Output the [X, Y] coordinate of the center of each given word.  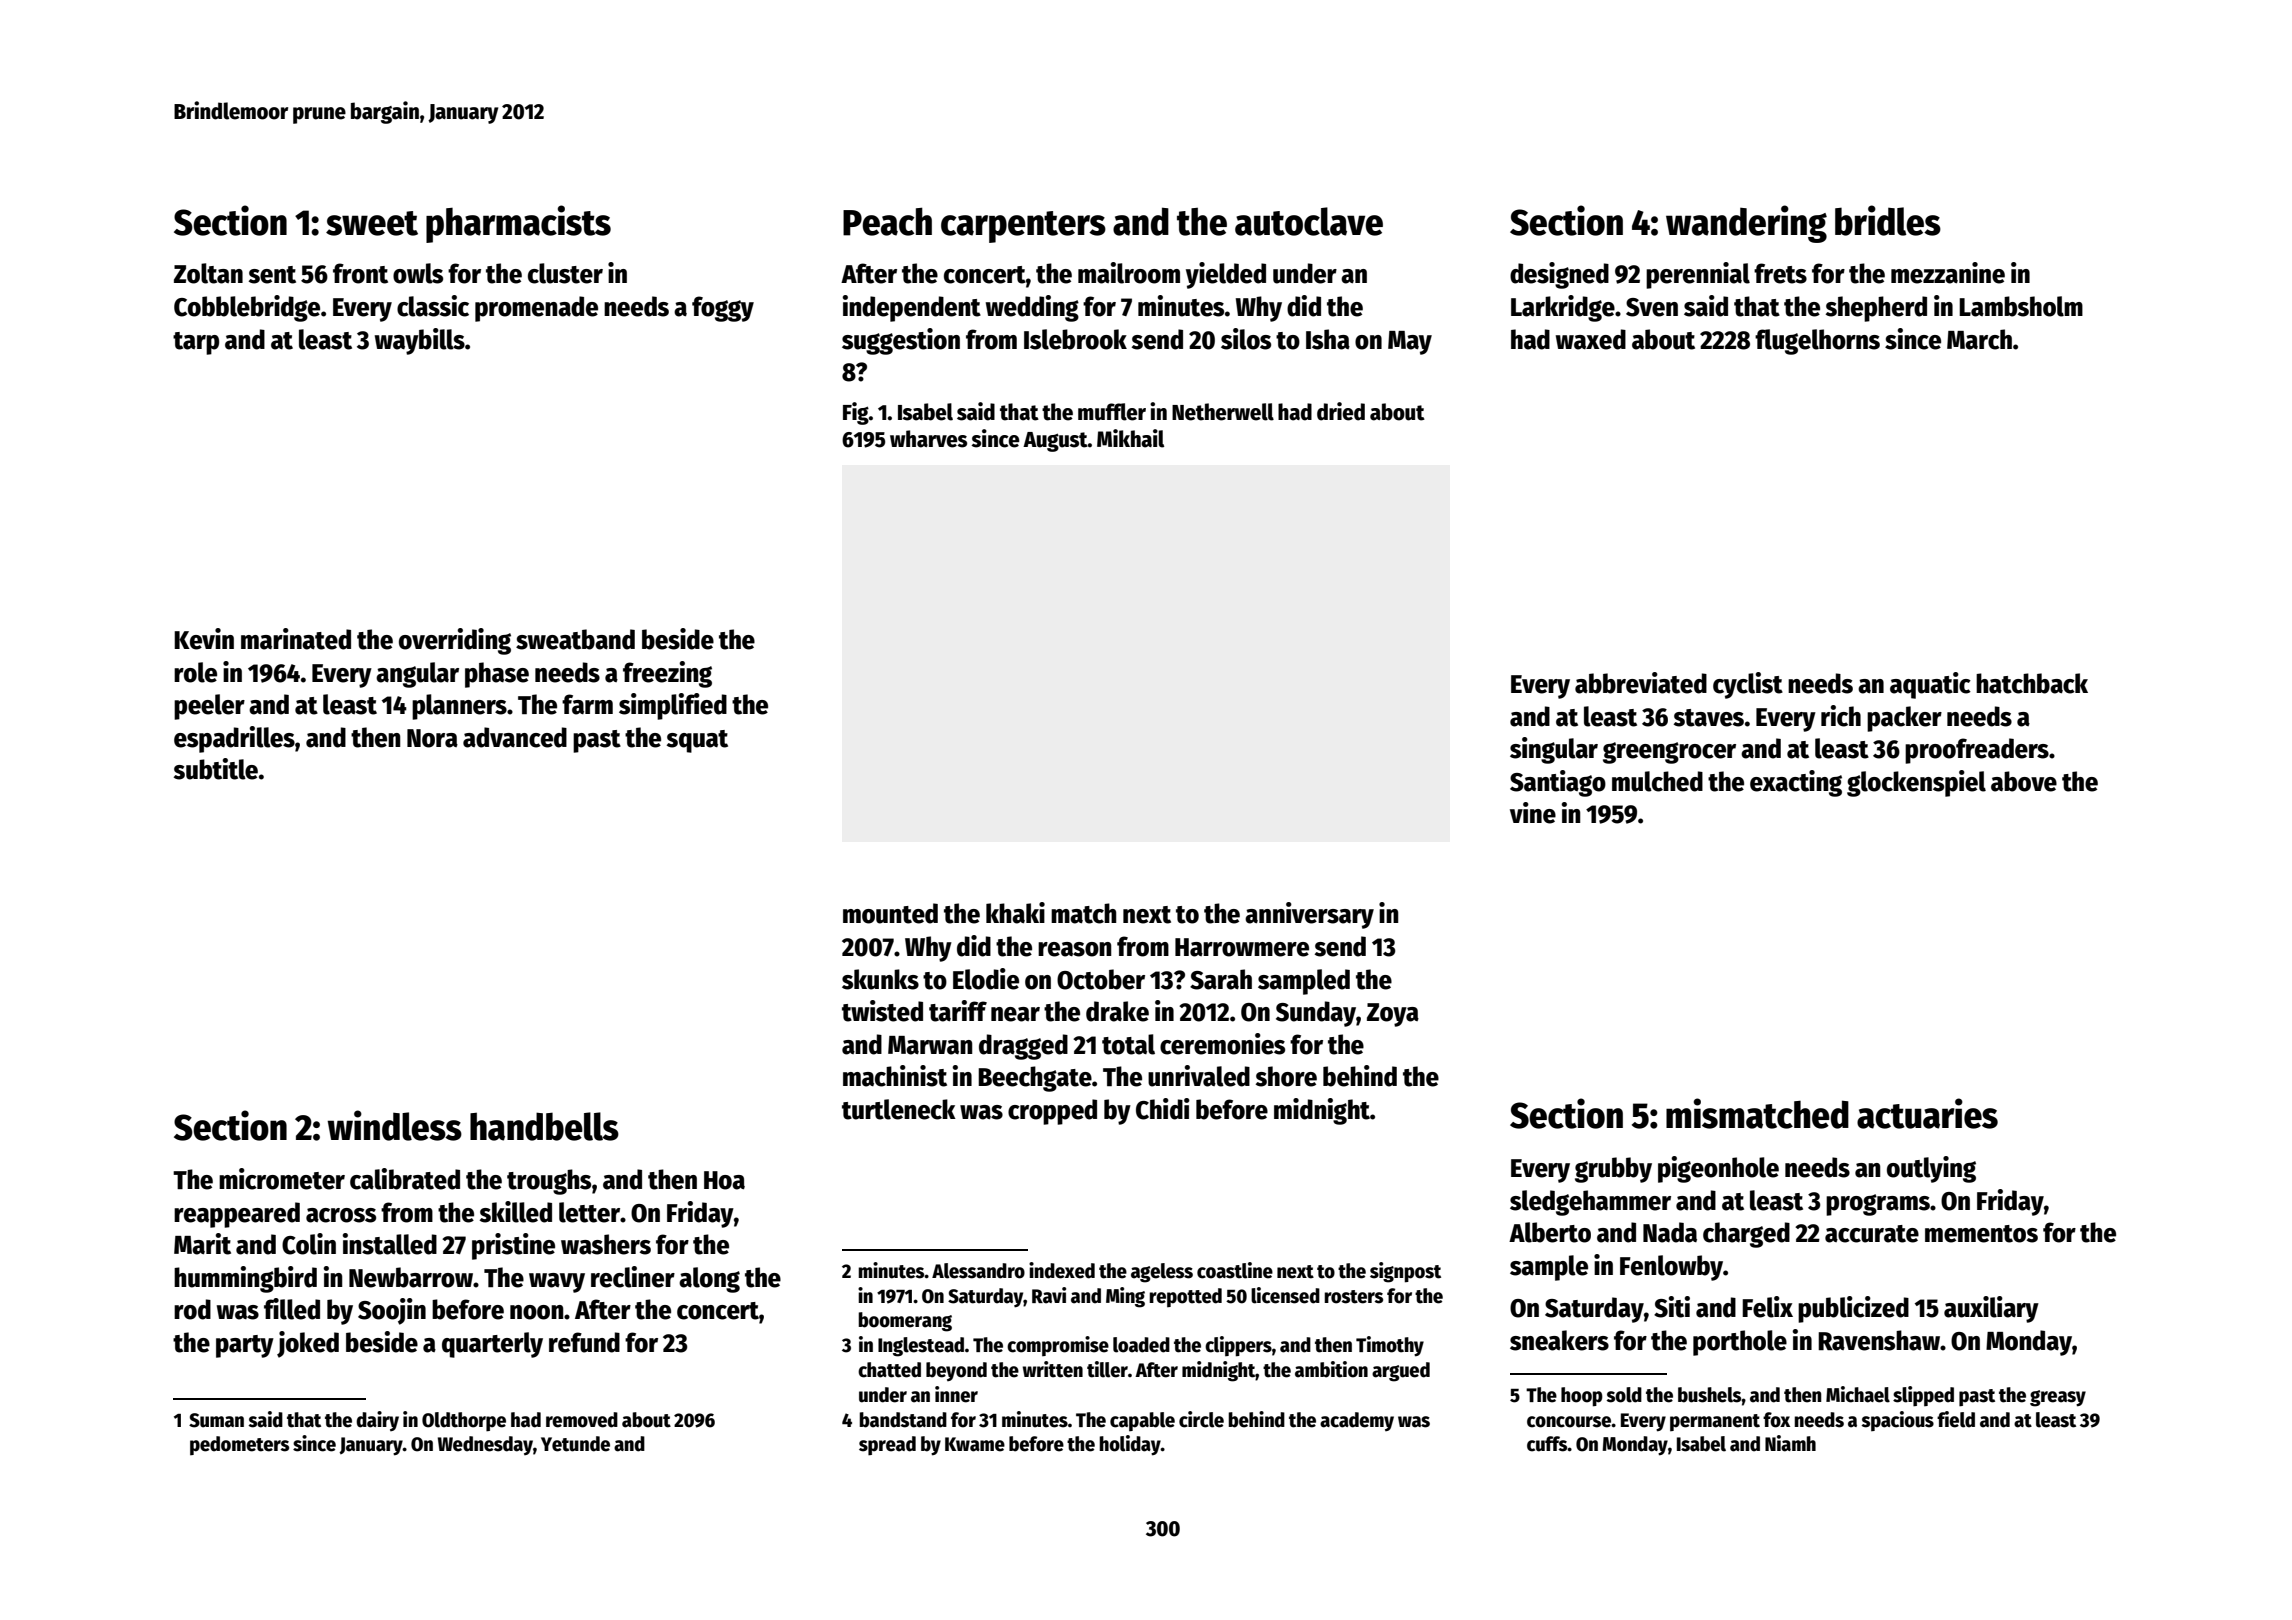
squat [697, 741]
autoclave [1309, 221]
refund [584, 1342]
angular [417, 675]
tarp [196, 343]
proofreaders [1977, 751]
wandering [1746, 224]
